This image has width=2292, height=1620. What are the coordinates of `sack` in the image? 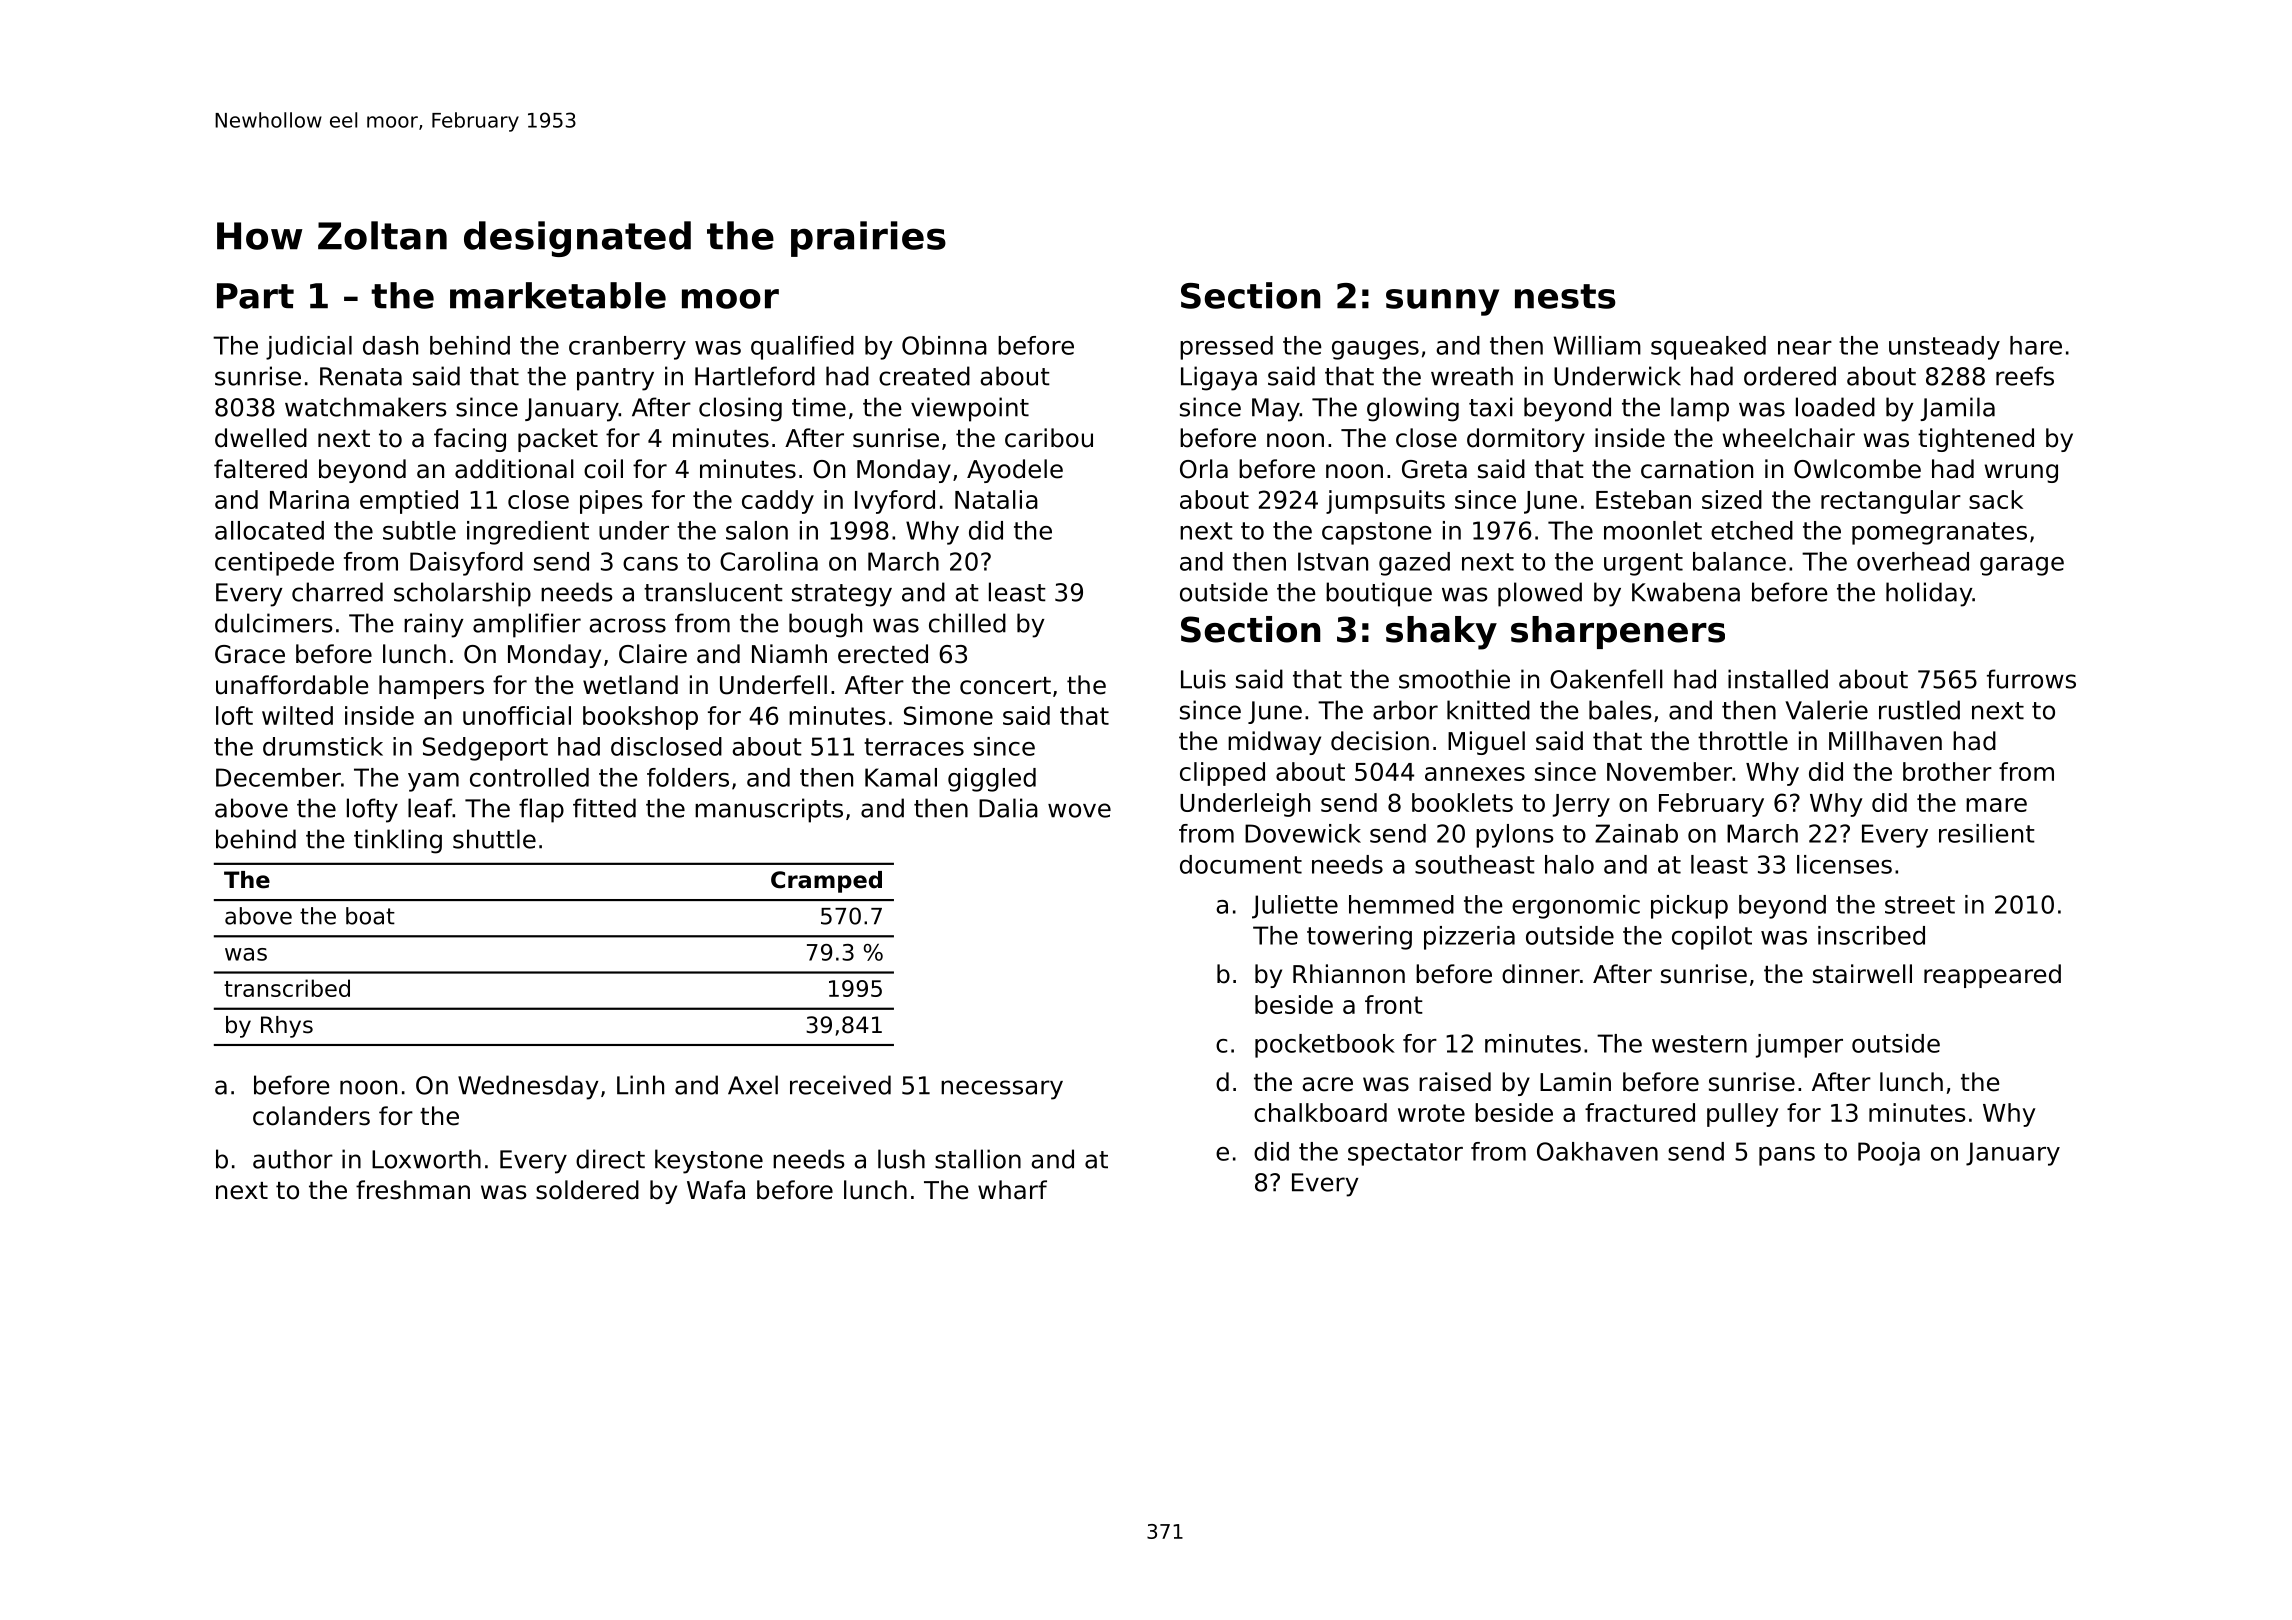 It's located at (1996, 499).
